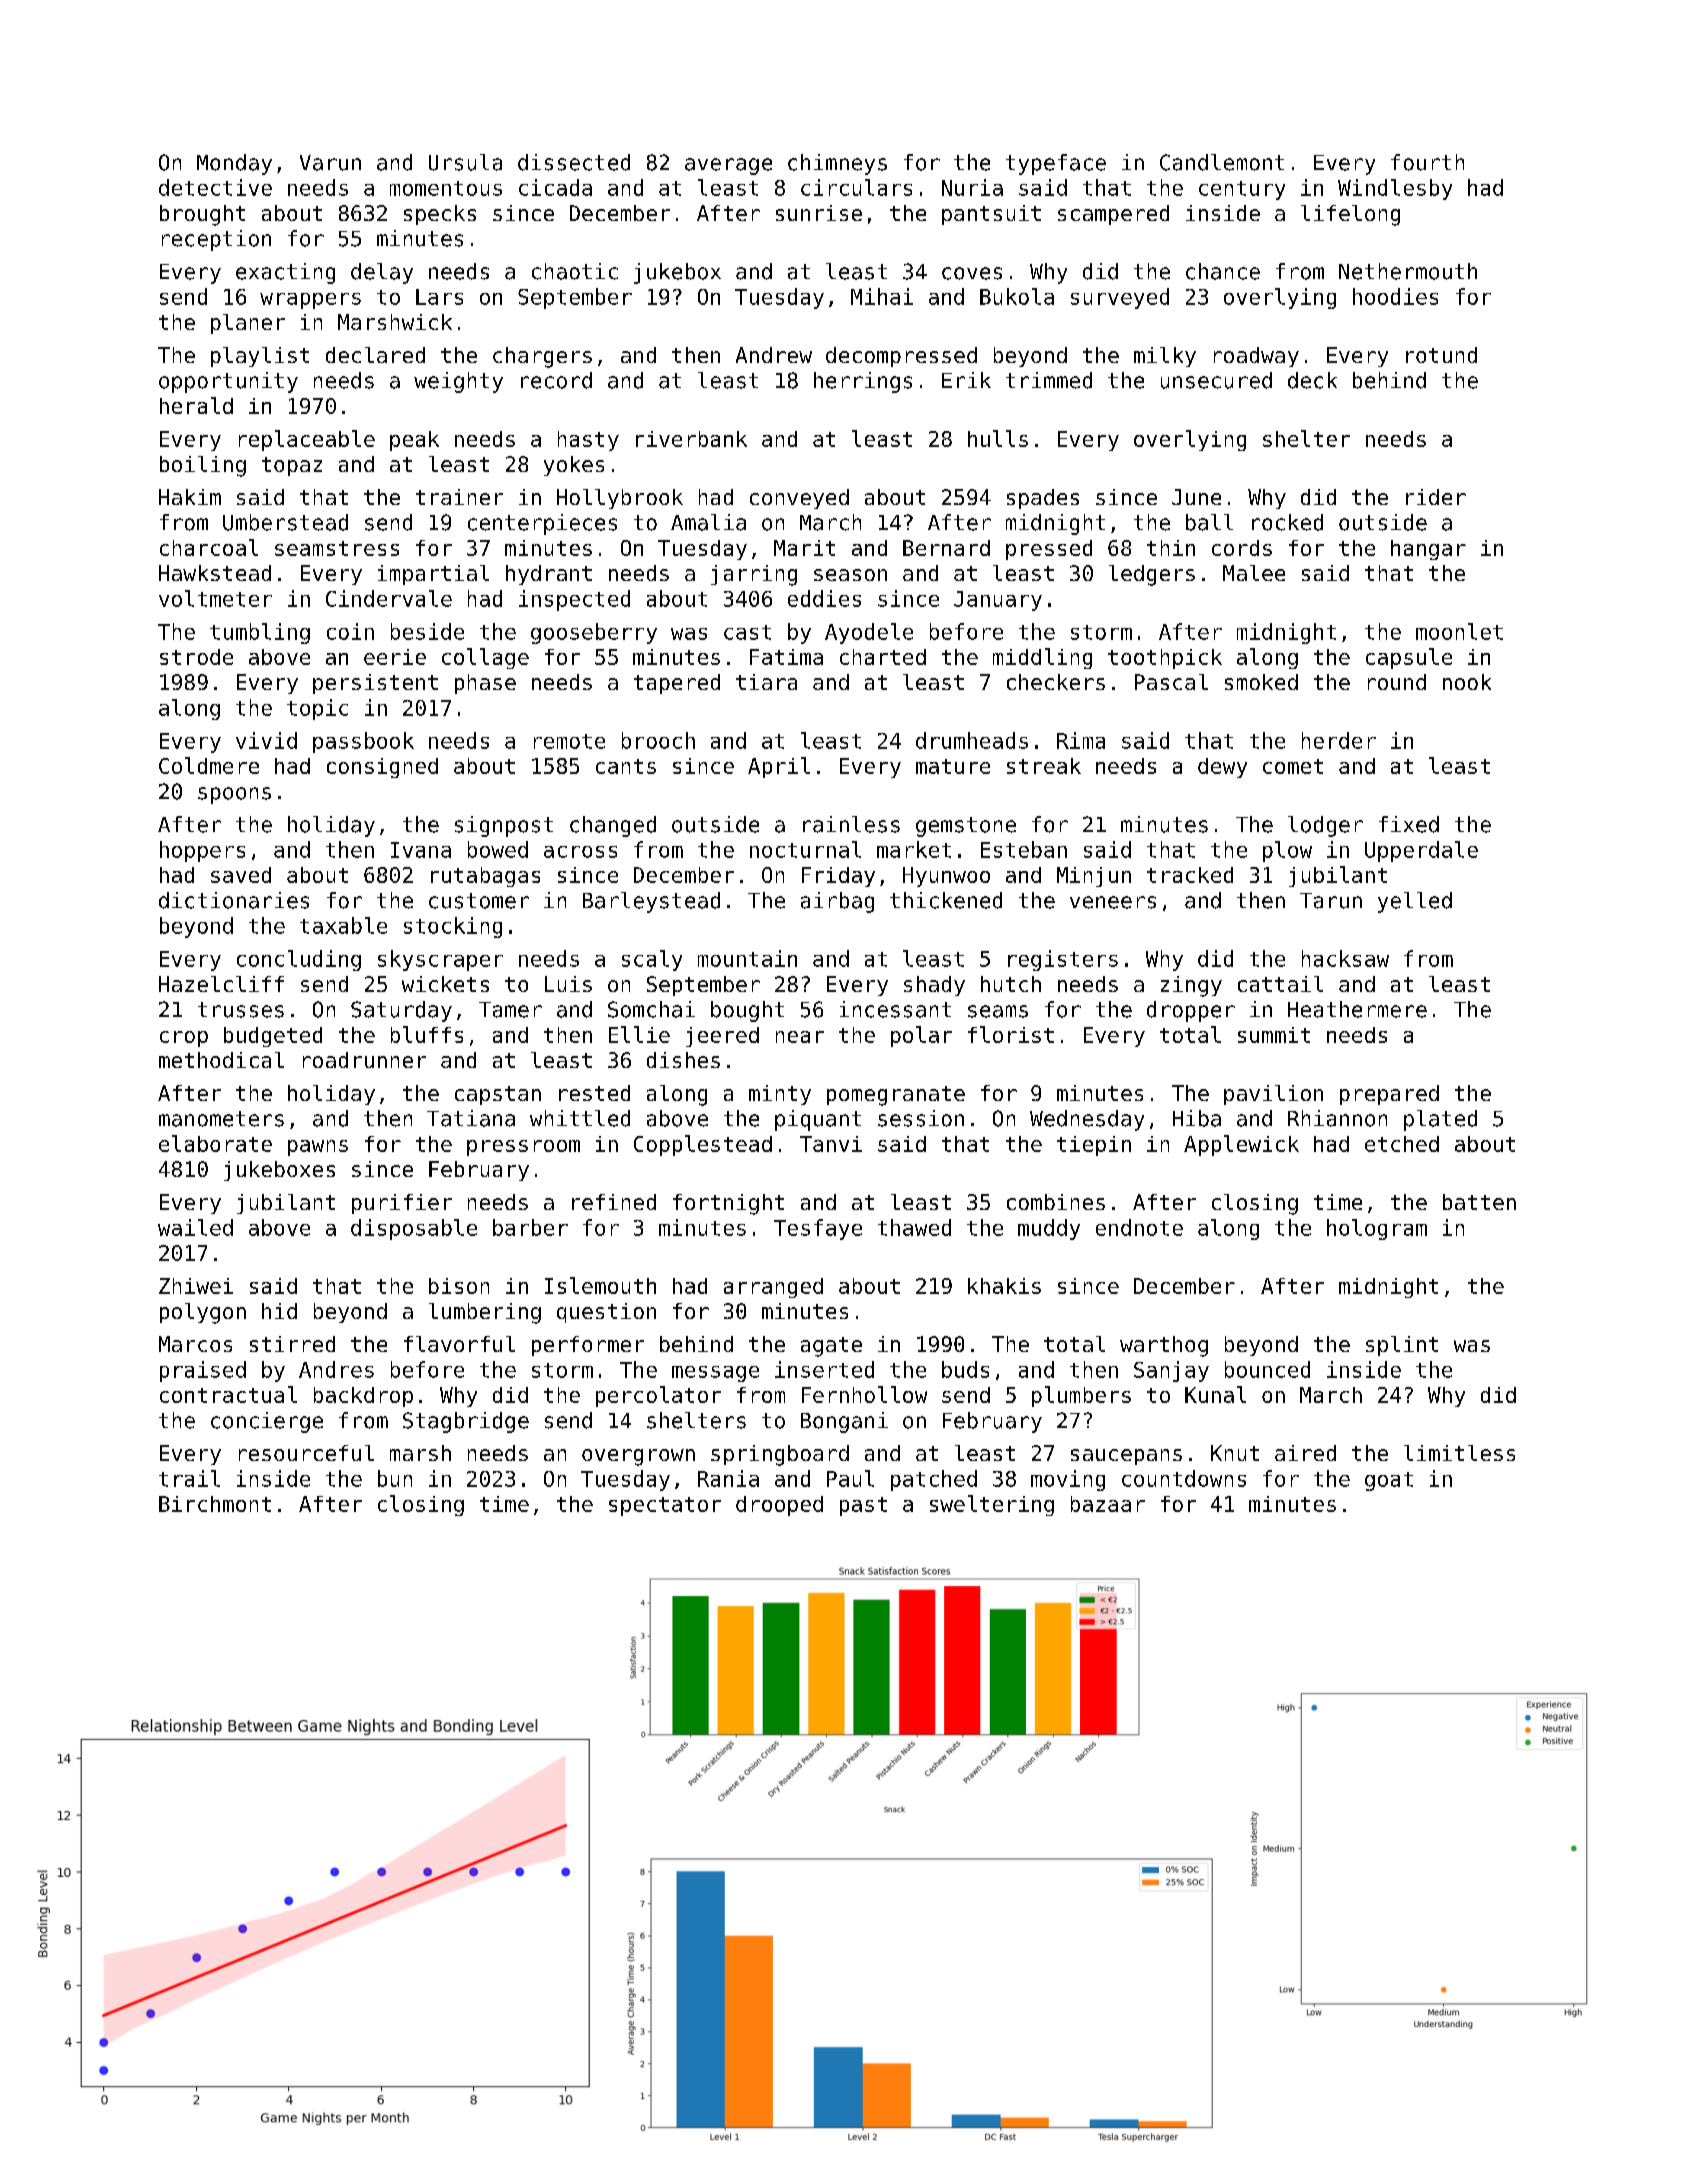 The width and height of the image is (1683, 2178). What do you see at coordinates (1305, 1453) in the image?
I see `aired` at bounding box center [1305, 1453].
